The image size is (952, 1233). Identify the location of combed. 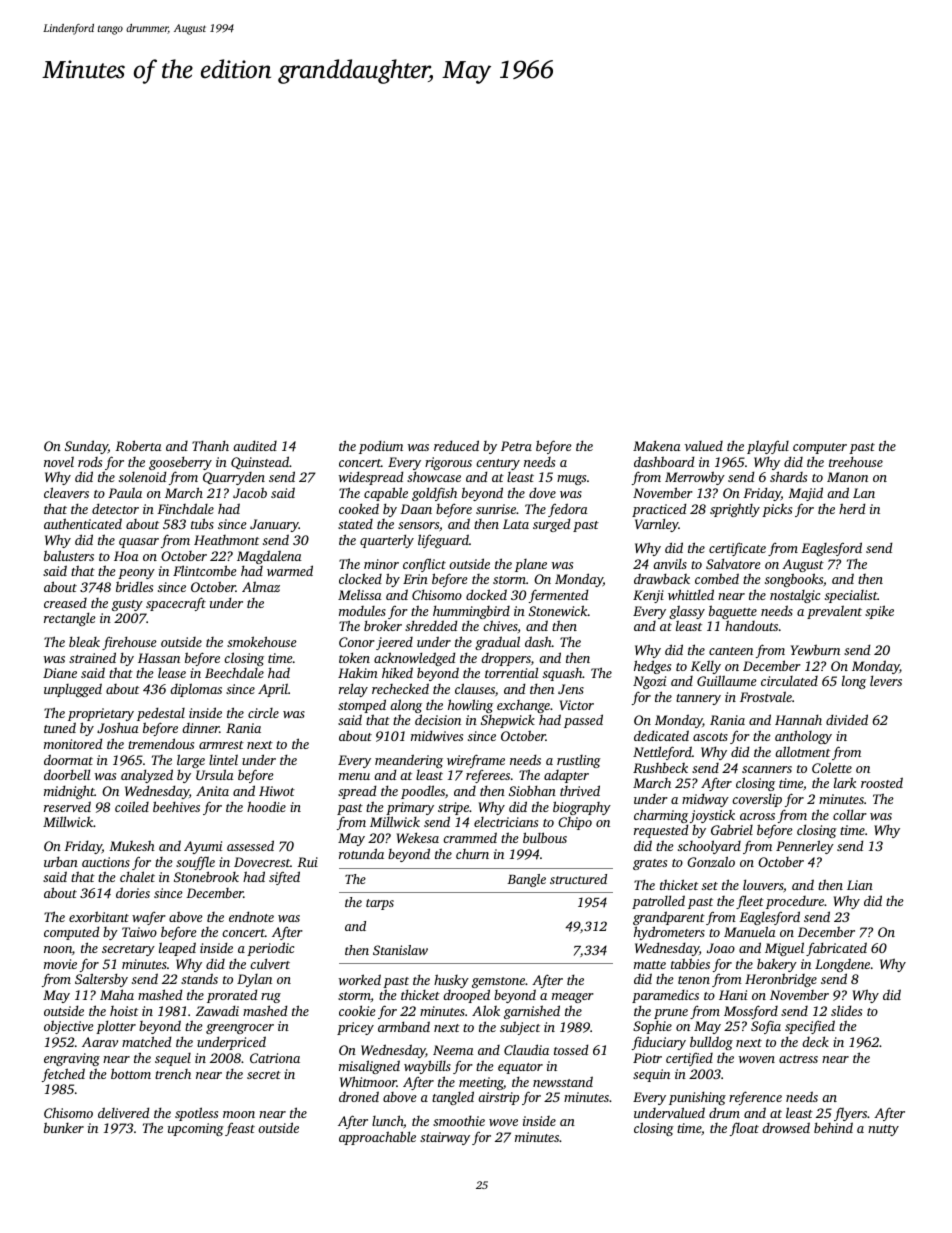
(717, 578).
